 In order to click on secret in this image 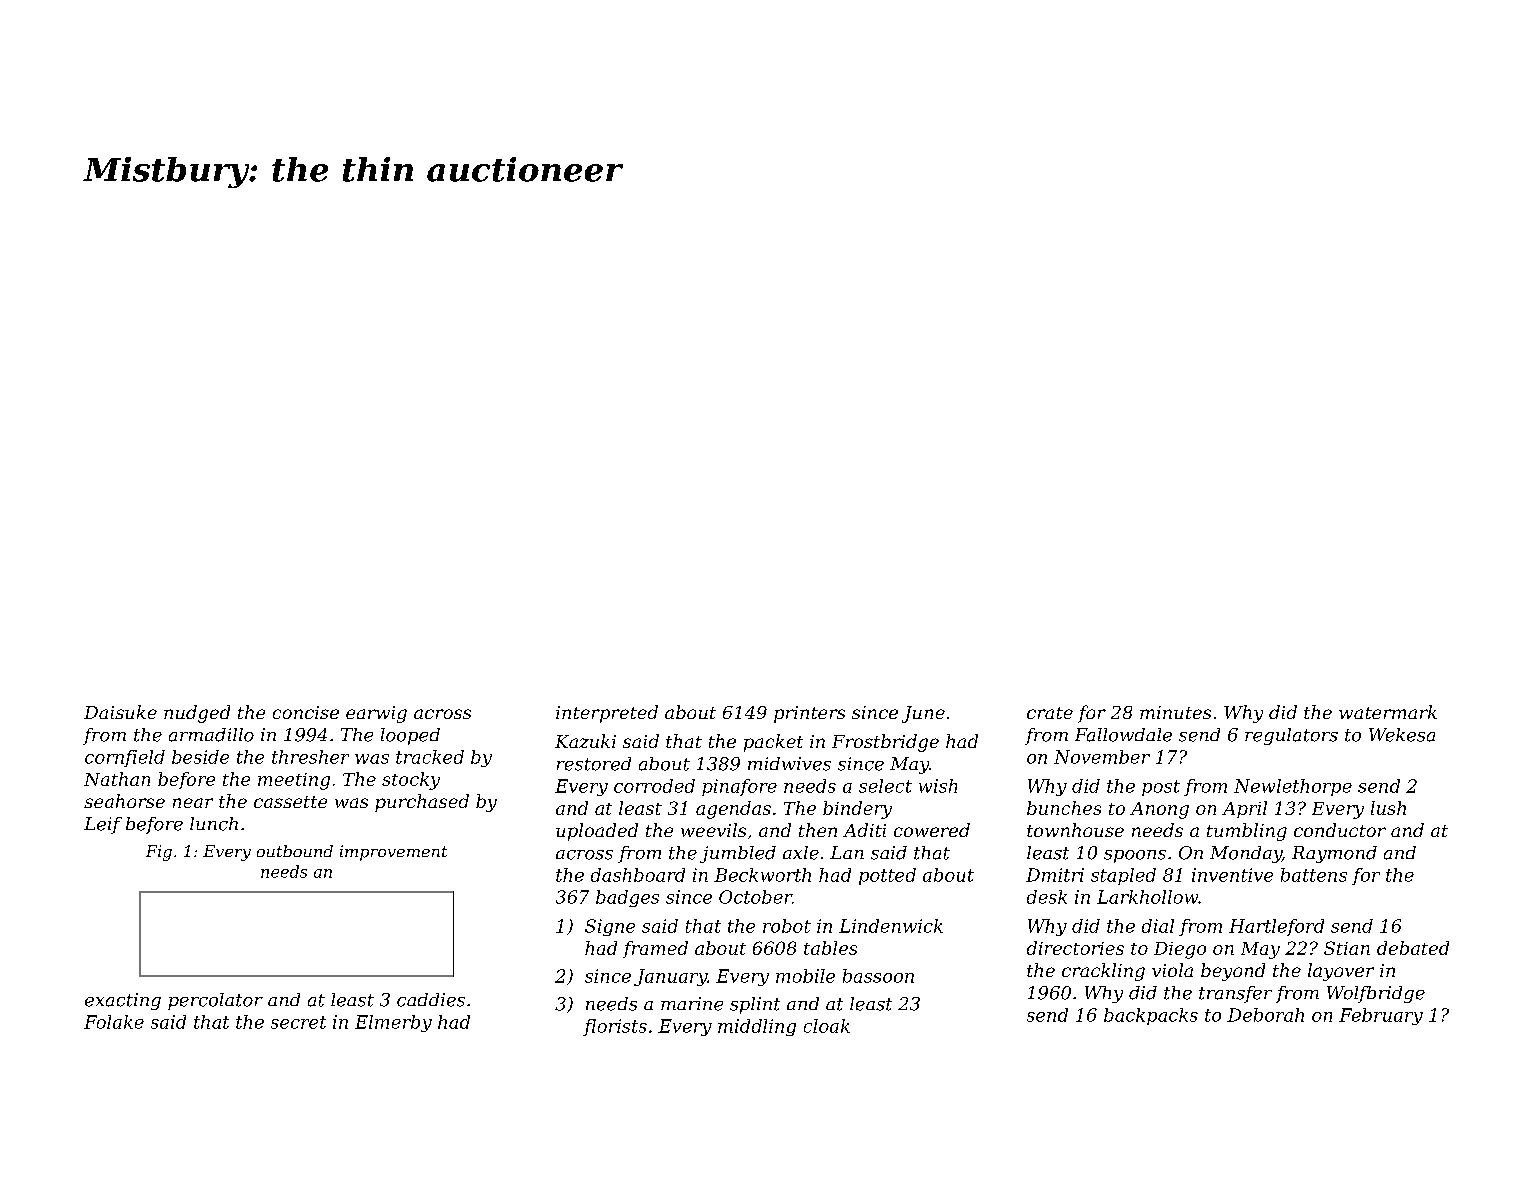, I will do `click(298, 1022)`.
